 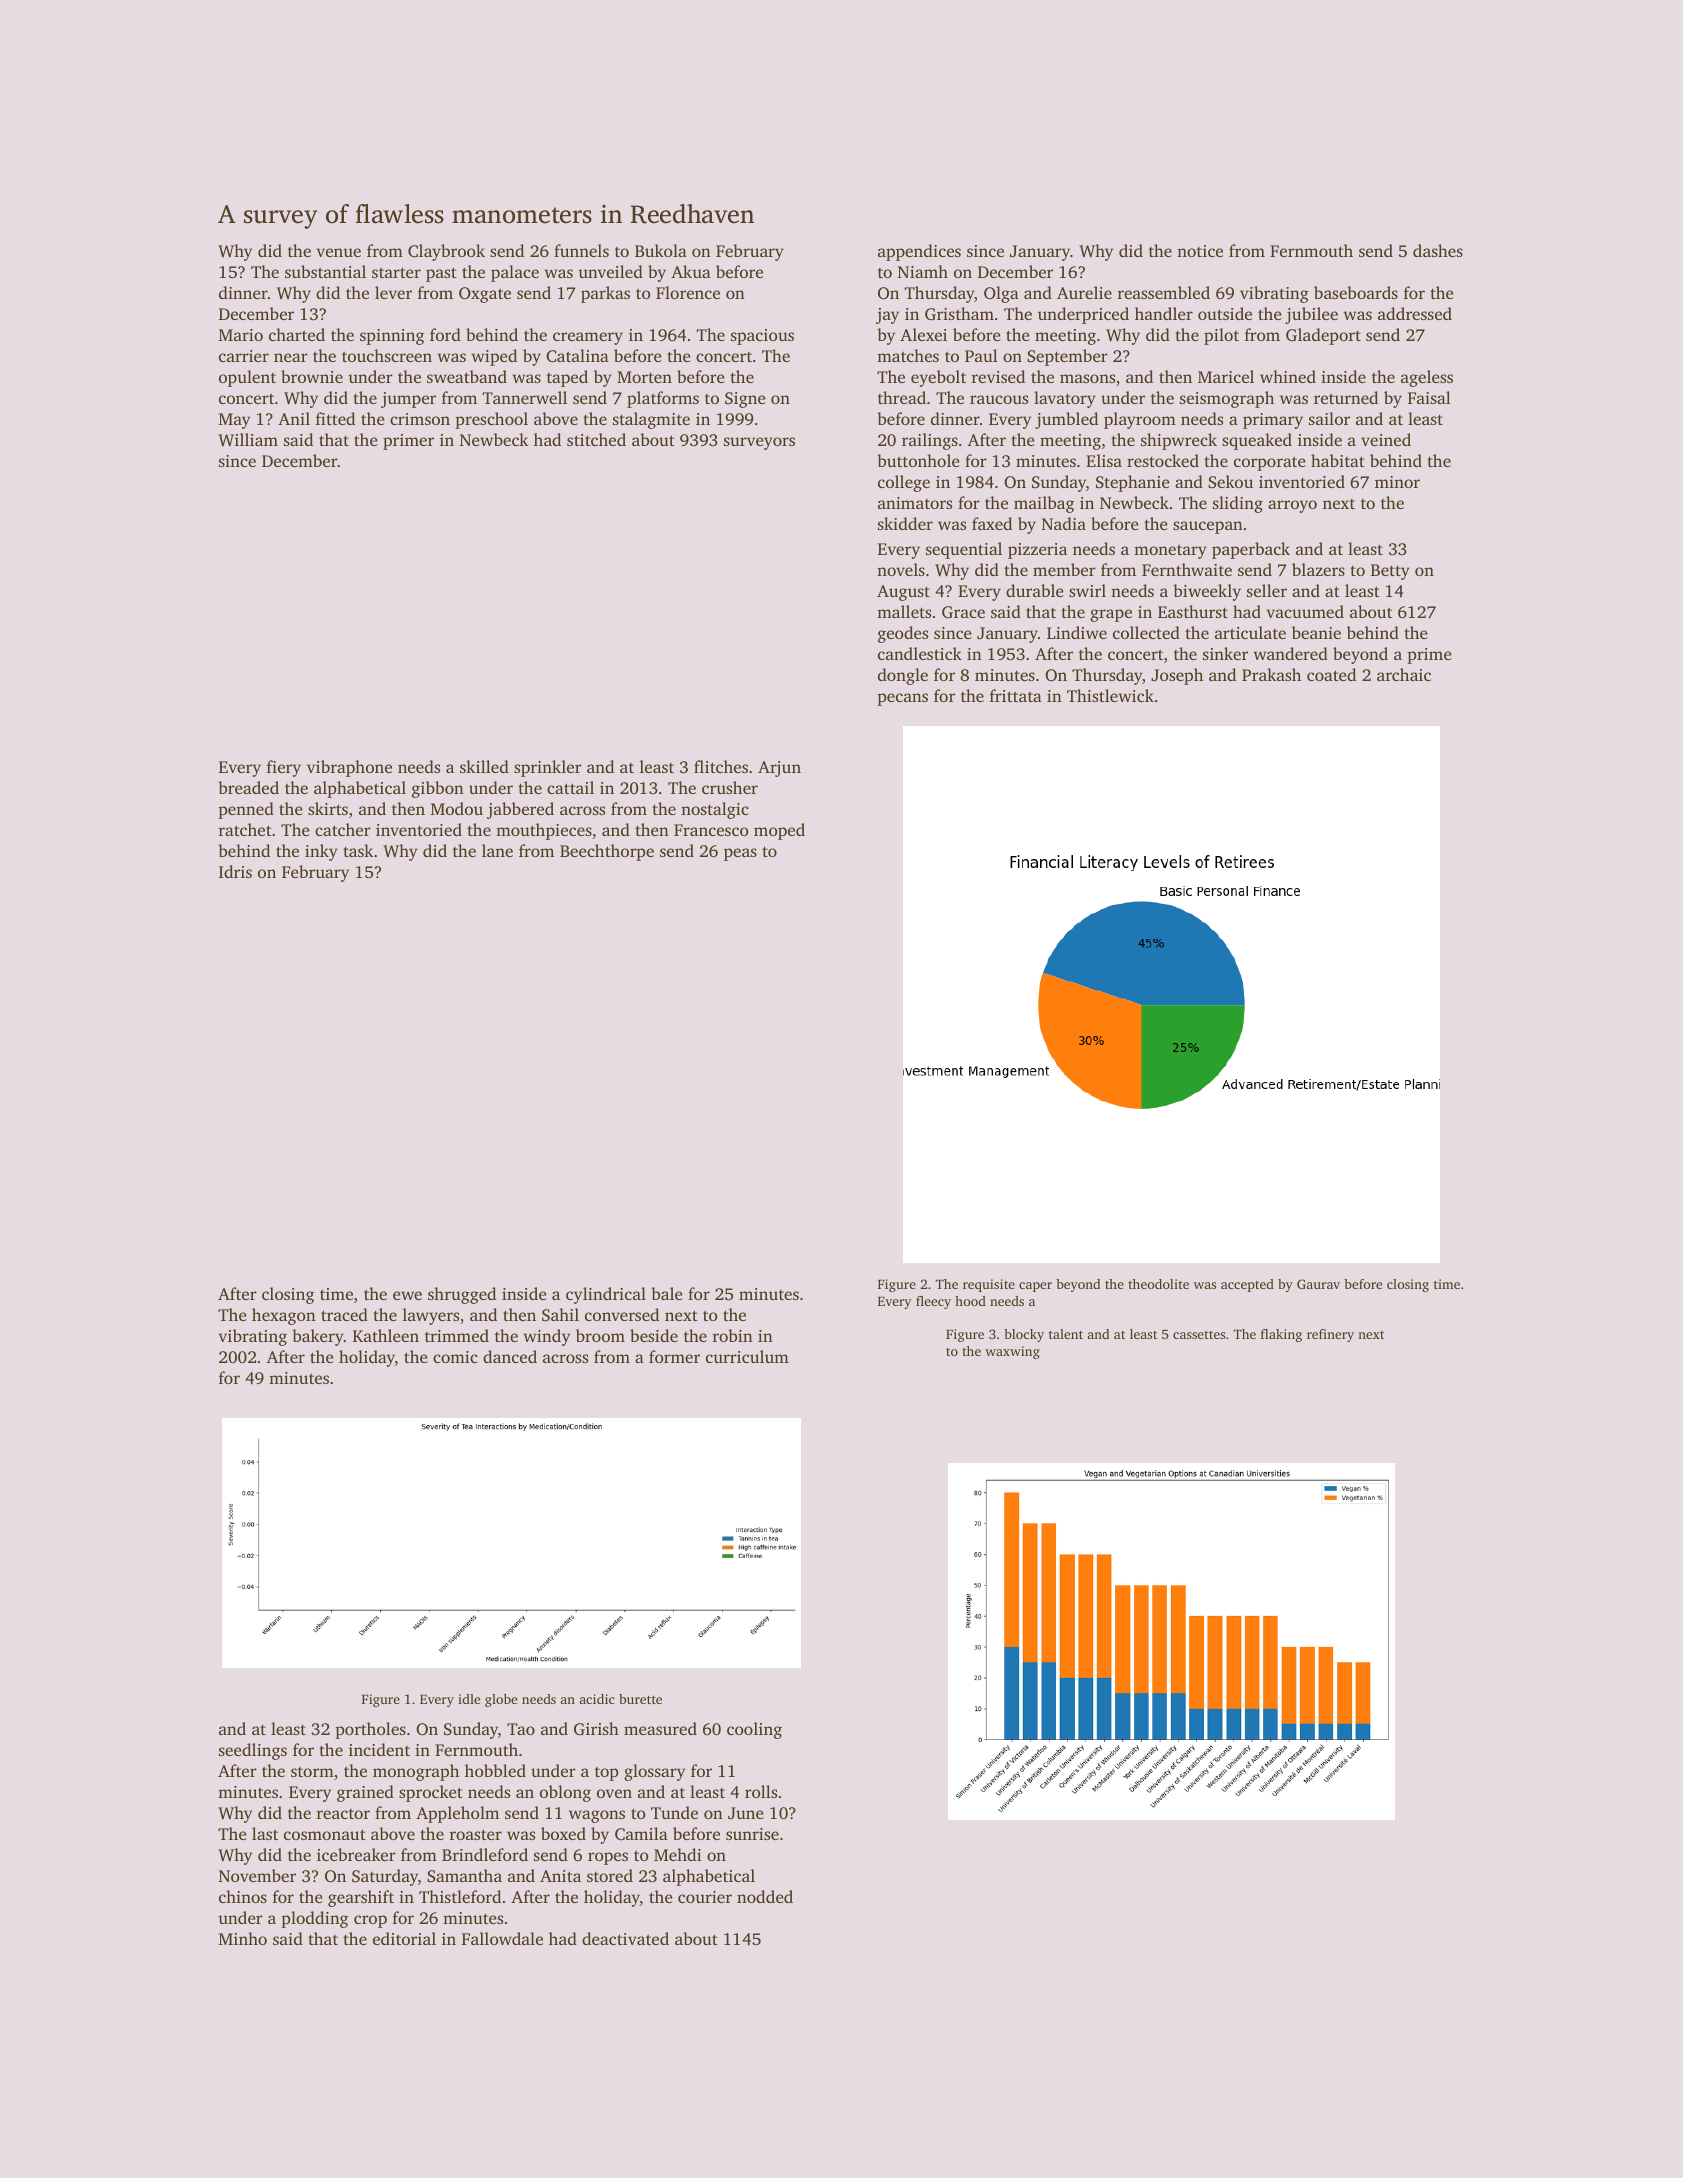 I want to click on glossary, so click(x=654, y=1772).
